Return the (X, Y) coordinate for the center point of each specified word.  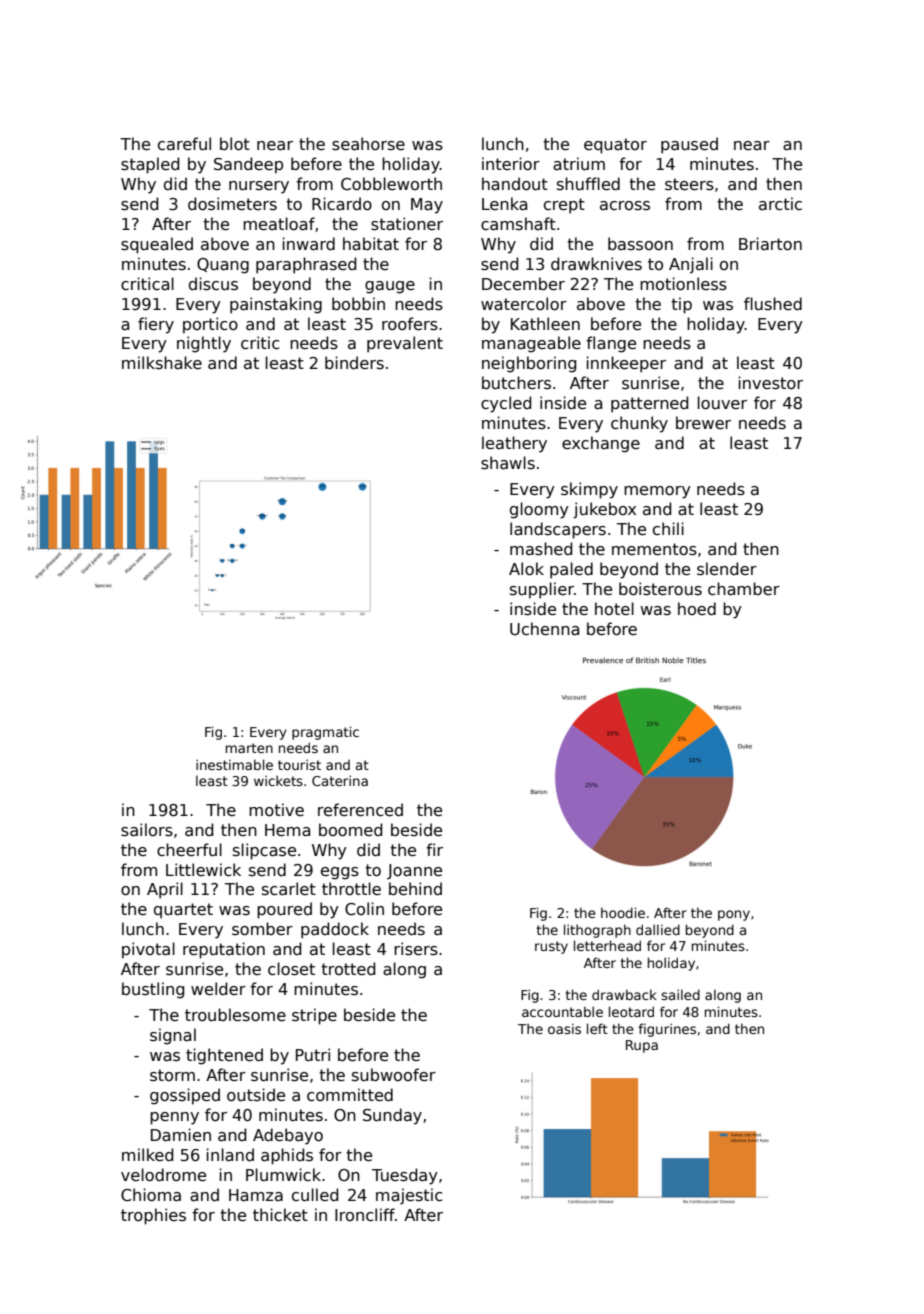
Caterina (340, 780)
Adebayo (288, 1136)
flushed (773, 303)
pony (734, 915)
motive (276, 809)
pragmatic (325, 733)
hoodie (623, 912)
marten (249, 748)
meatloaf (279, 224)
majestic (409, 1196)
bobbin (358, 303)
